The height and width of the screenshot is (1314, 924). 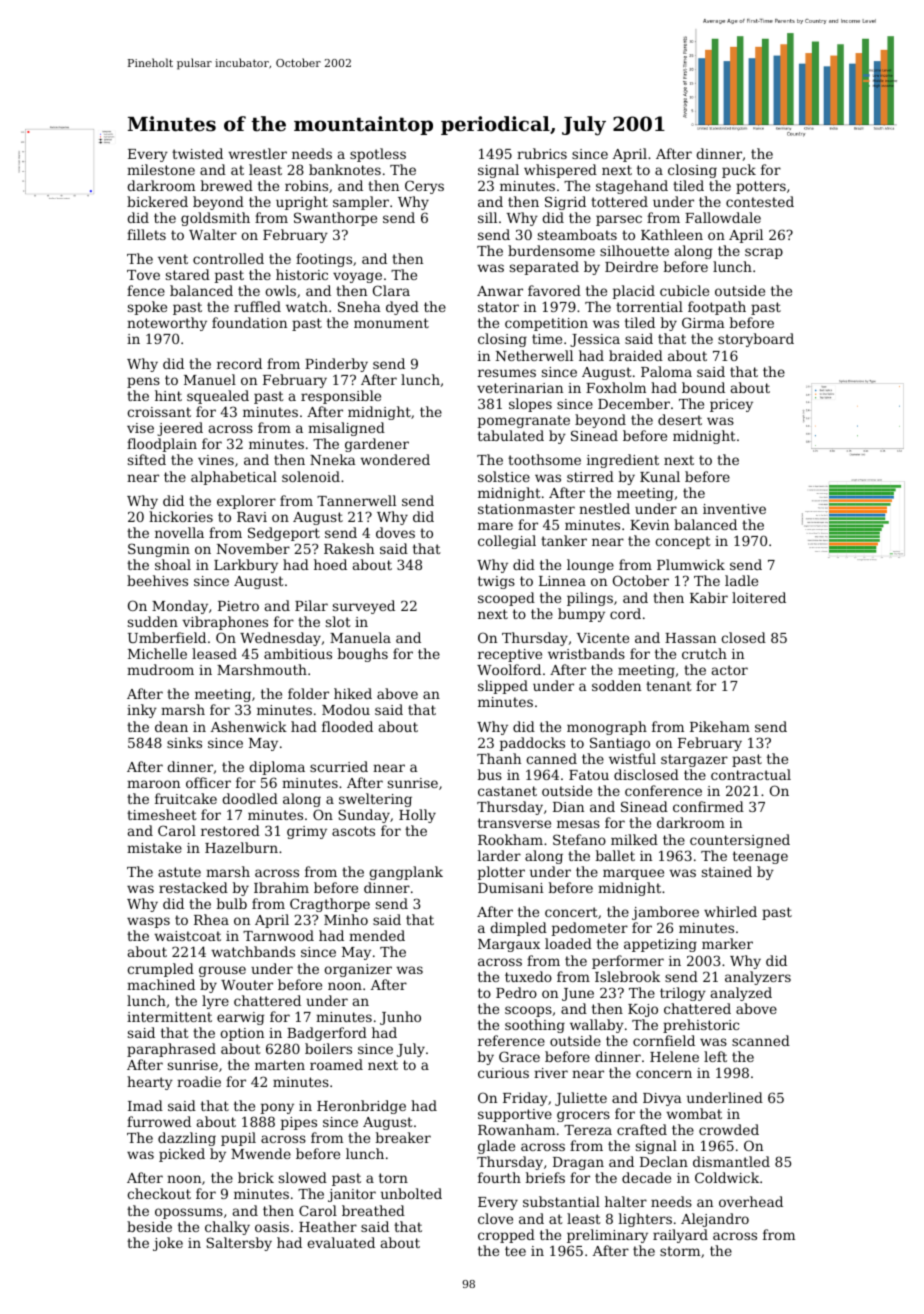 What do you see at coordinates (645, 1220) in the screenshot?
I see `lighters` at bounding box center [645, 1220].
